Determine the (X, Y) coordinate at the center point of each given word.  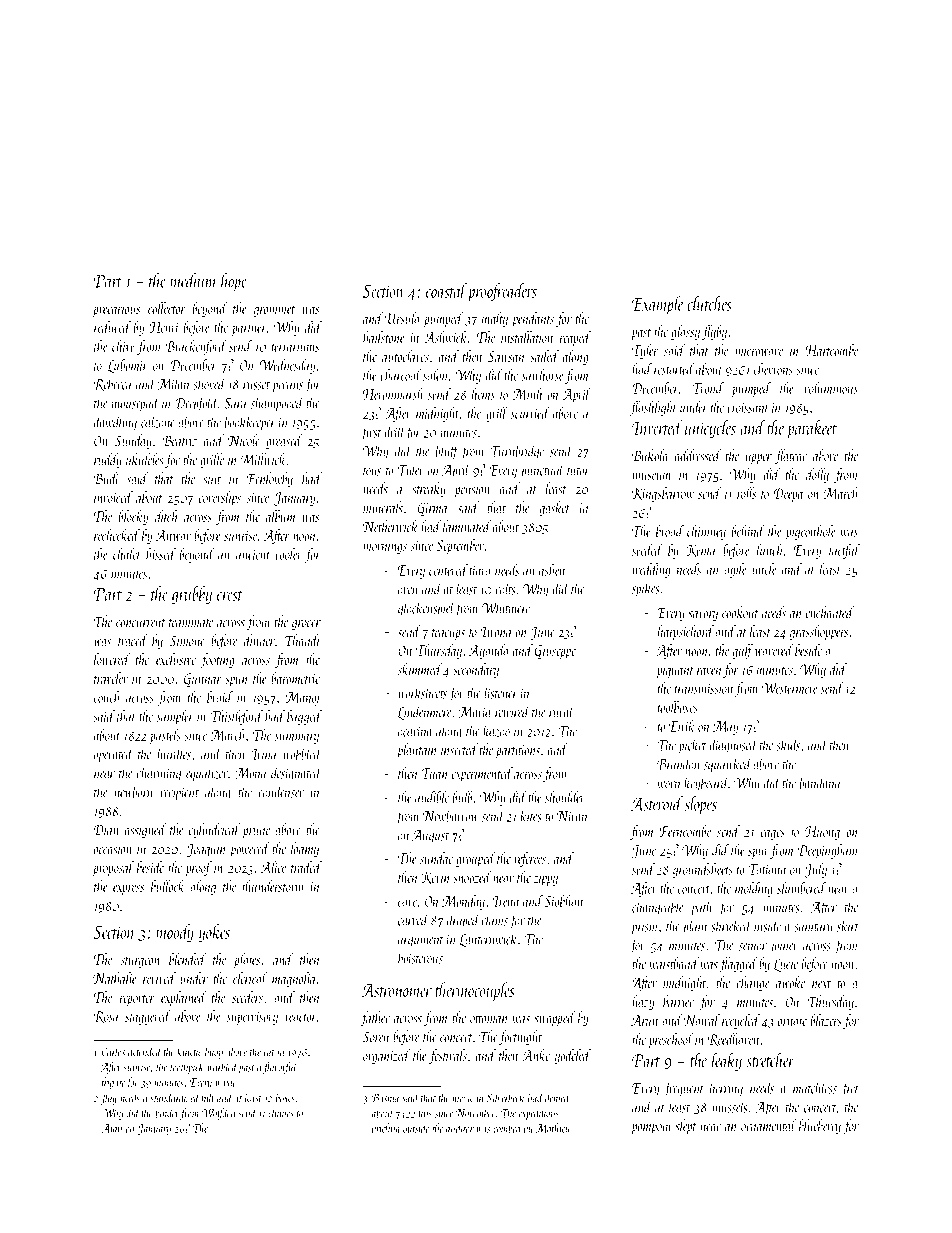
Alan (112, 1128)
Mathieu (553, 1128)
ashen (552, 570)
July (815, 870)
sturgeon (140, 962)
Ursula (402, 318)
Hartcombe (831, 350)
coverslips (220, 498)
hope (234, 282)
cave (407, 903)
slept (686, 1127)
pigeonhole (810, 532)
